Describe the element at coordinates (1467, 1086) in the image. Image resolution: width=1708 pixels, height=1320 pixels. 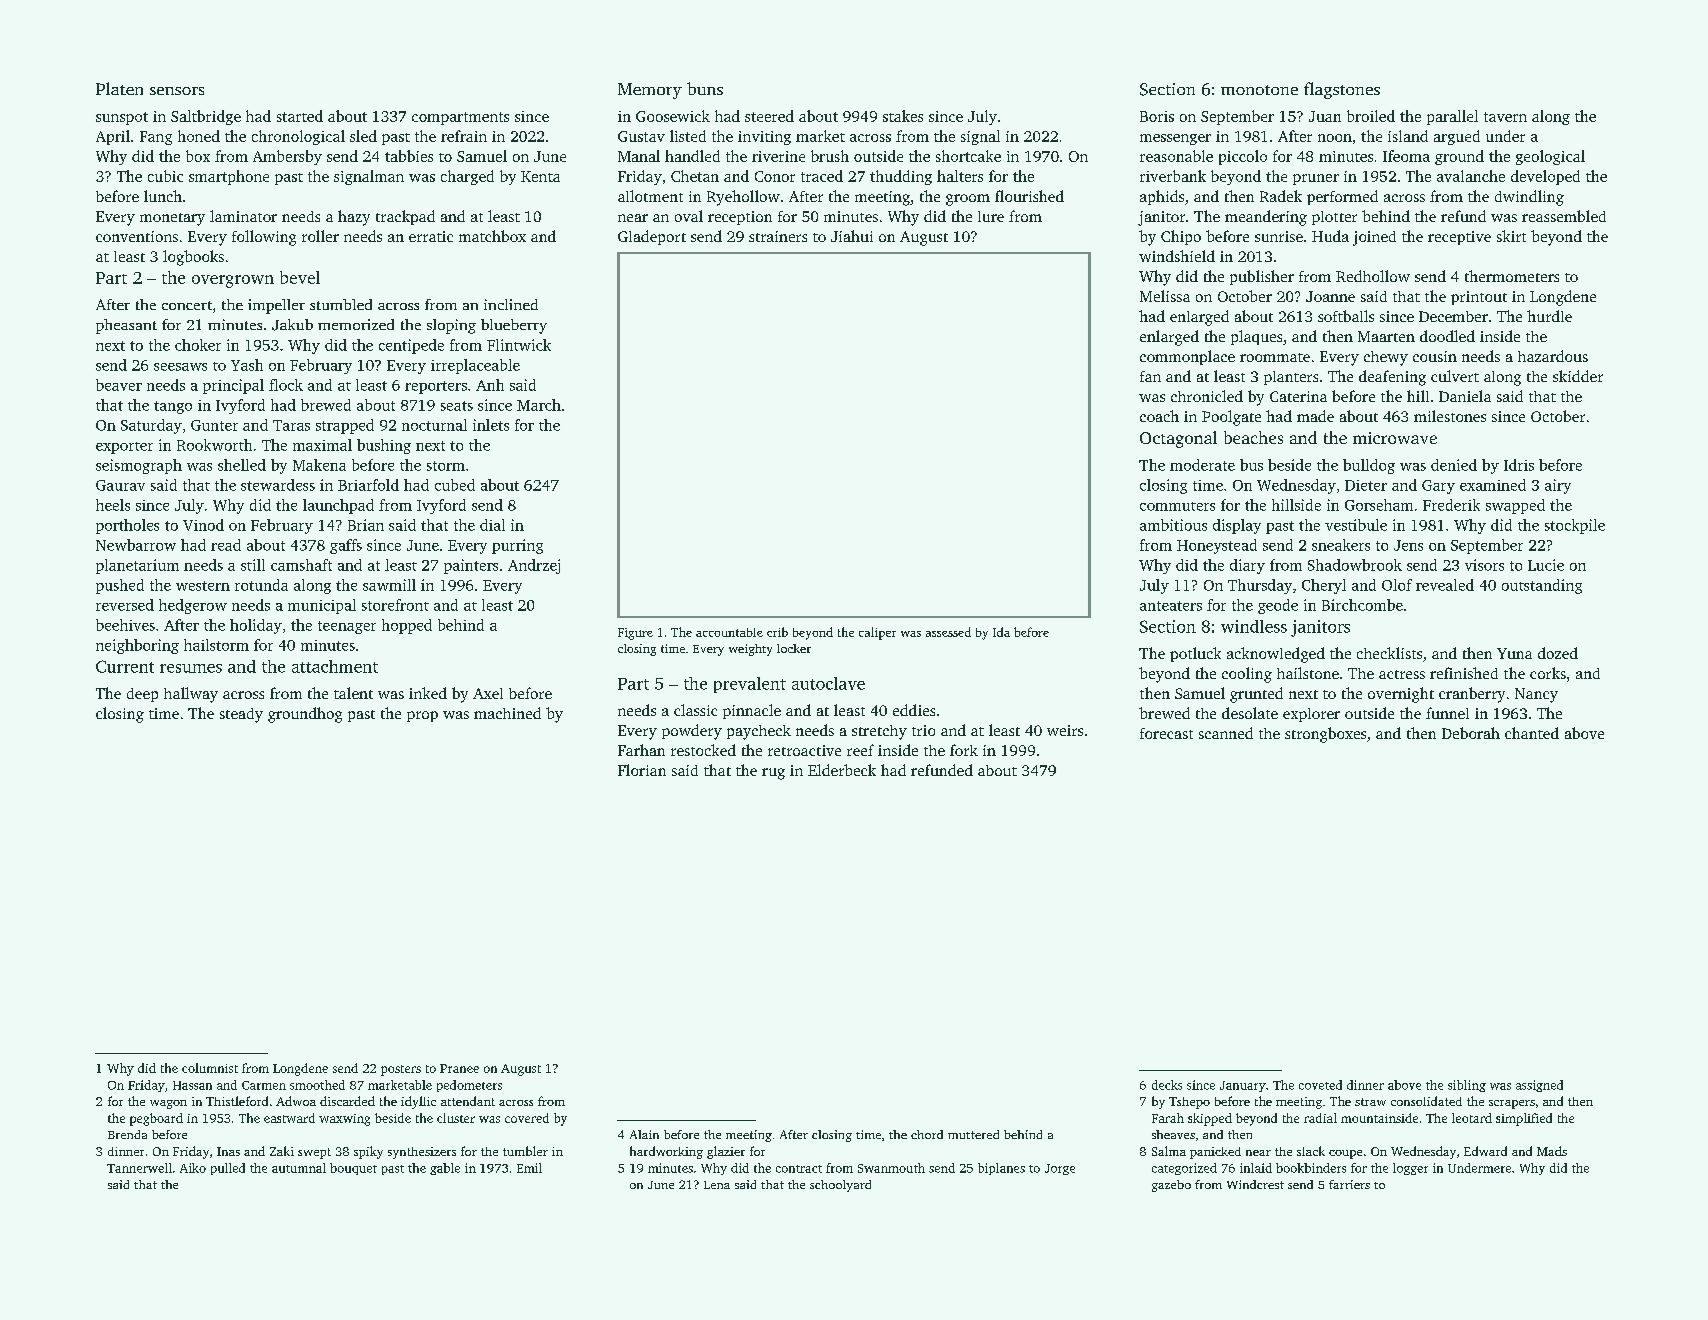
I see `sibling` at that location.
